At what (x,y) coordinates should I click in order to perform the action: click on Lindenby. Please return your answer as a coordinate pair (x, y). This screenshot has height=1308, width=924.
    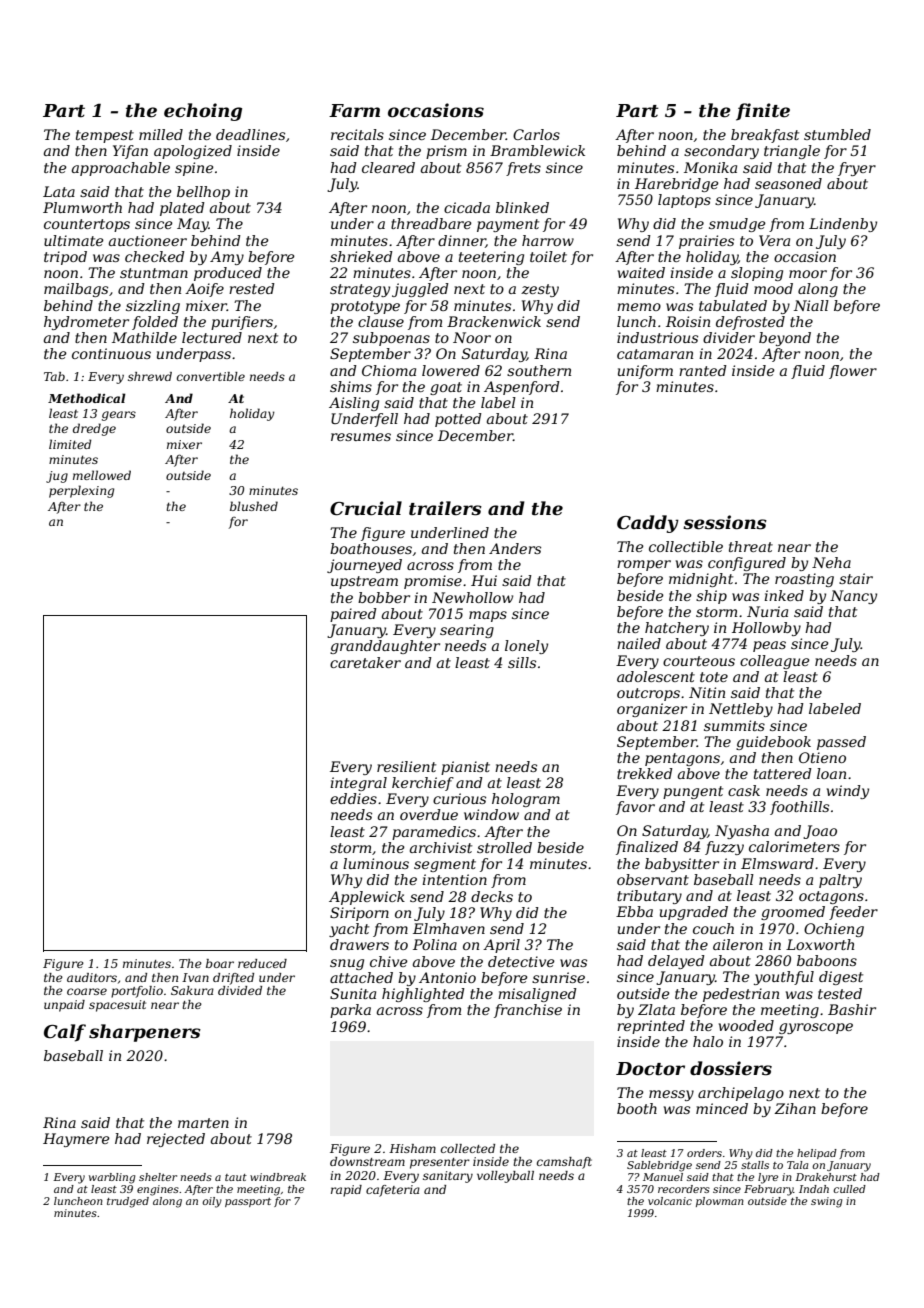
    Looking at the image, I should click on (843, 225).
